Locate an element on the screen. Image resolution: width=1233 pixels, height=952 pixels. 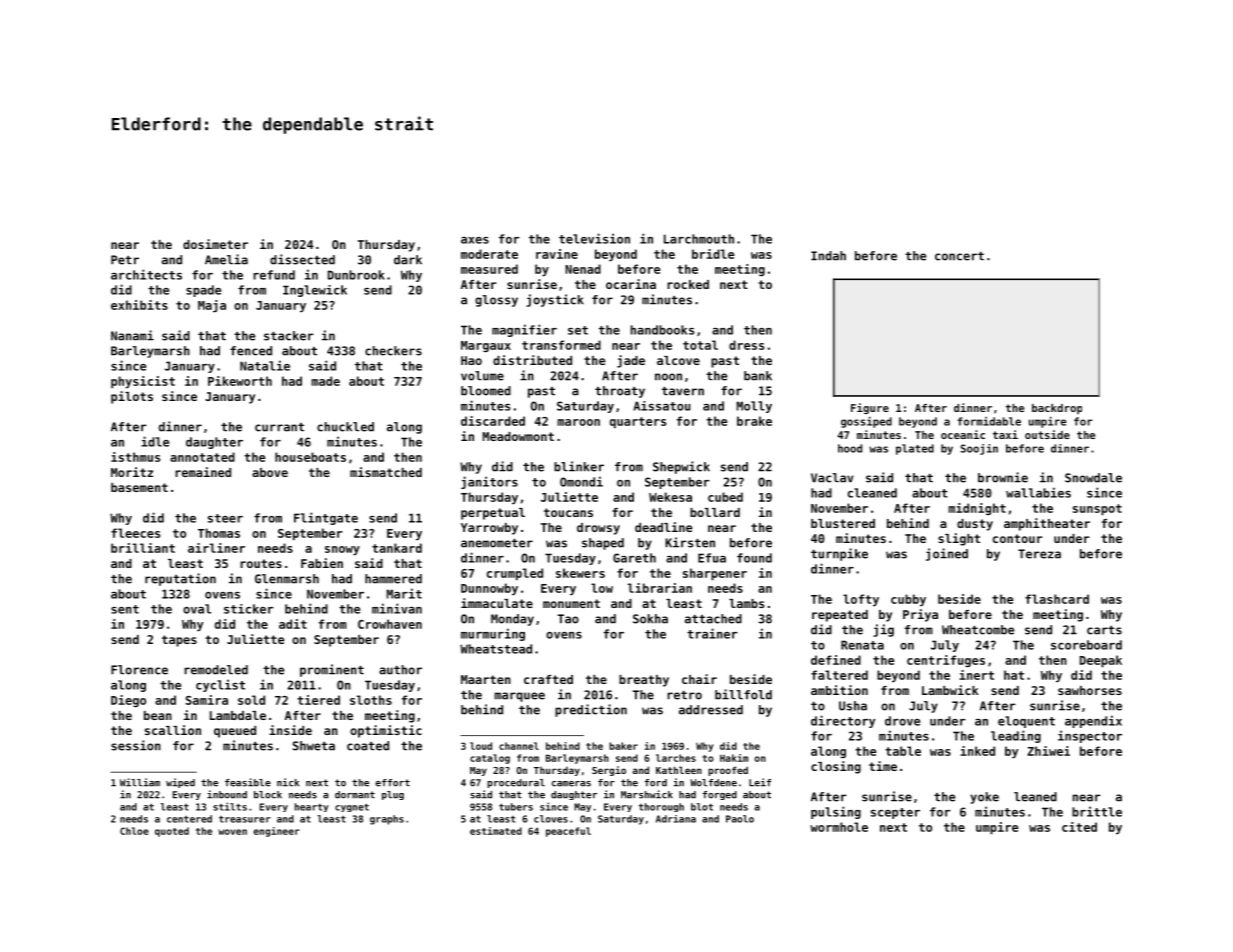
remodeled is located at coordinates (216, 670).
